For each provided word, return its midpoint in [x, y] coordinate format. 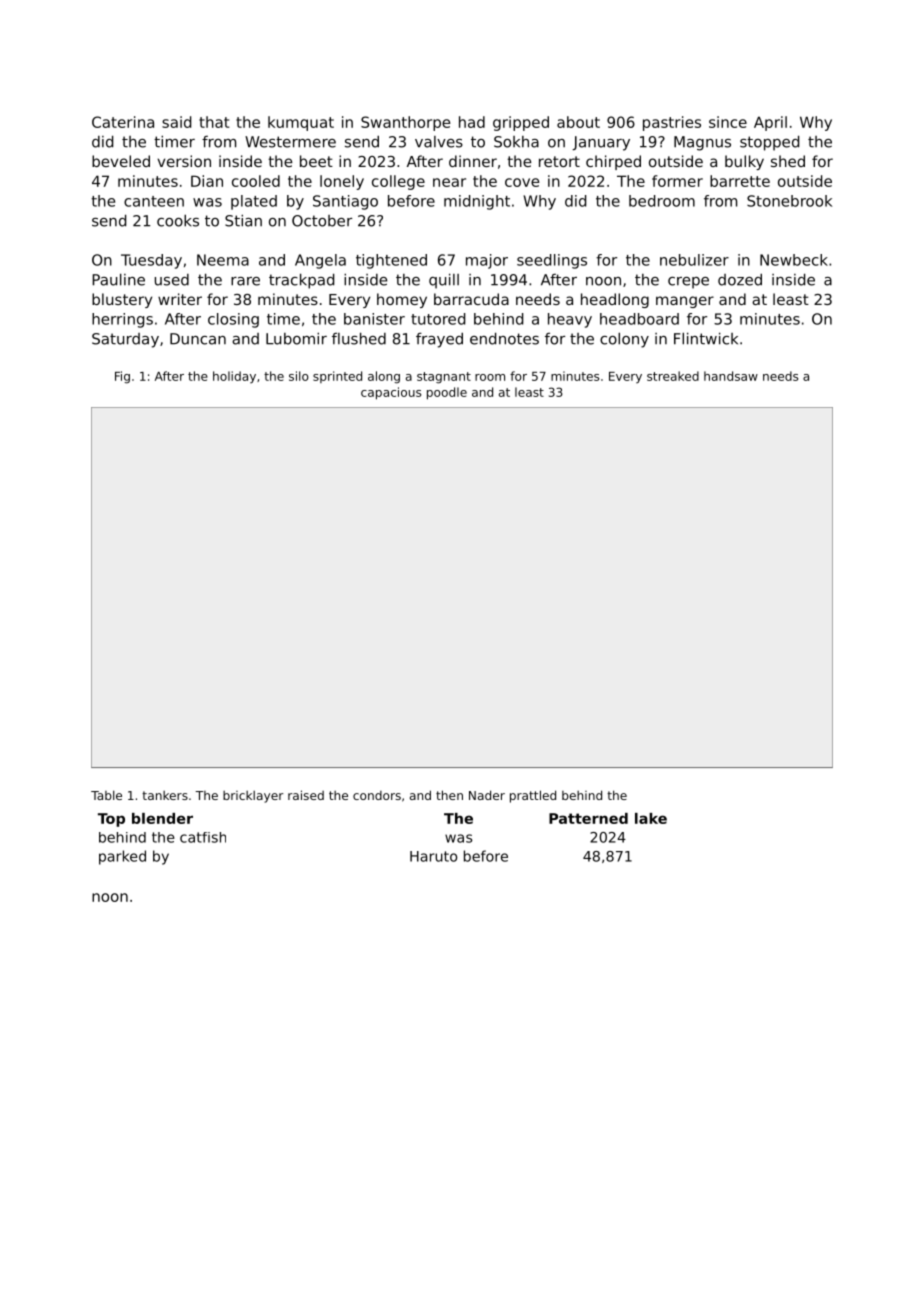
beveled [121, 161]
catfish [203, 837]
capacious [391, 393]
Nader [487, 795]
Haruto [433, 856]
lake [651, 818]
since [728, 122]
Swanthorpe [405, 123]
